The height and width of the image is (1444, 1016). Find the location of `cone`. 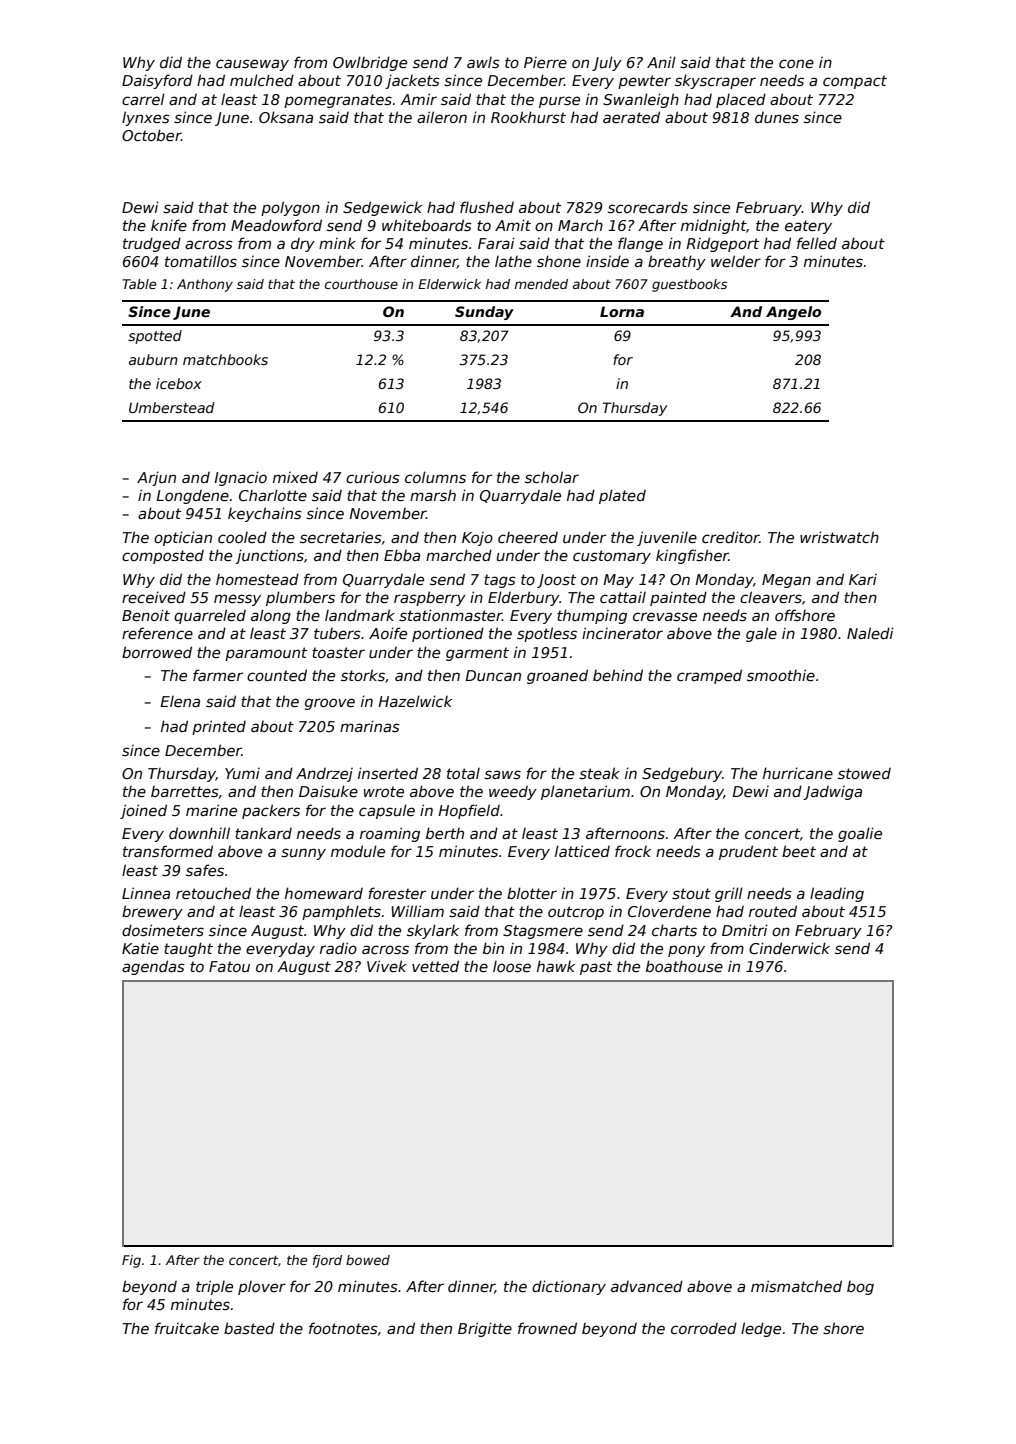

cone is located at coordinates (796, 63).
